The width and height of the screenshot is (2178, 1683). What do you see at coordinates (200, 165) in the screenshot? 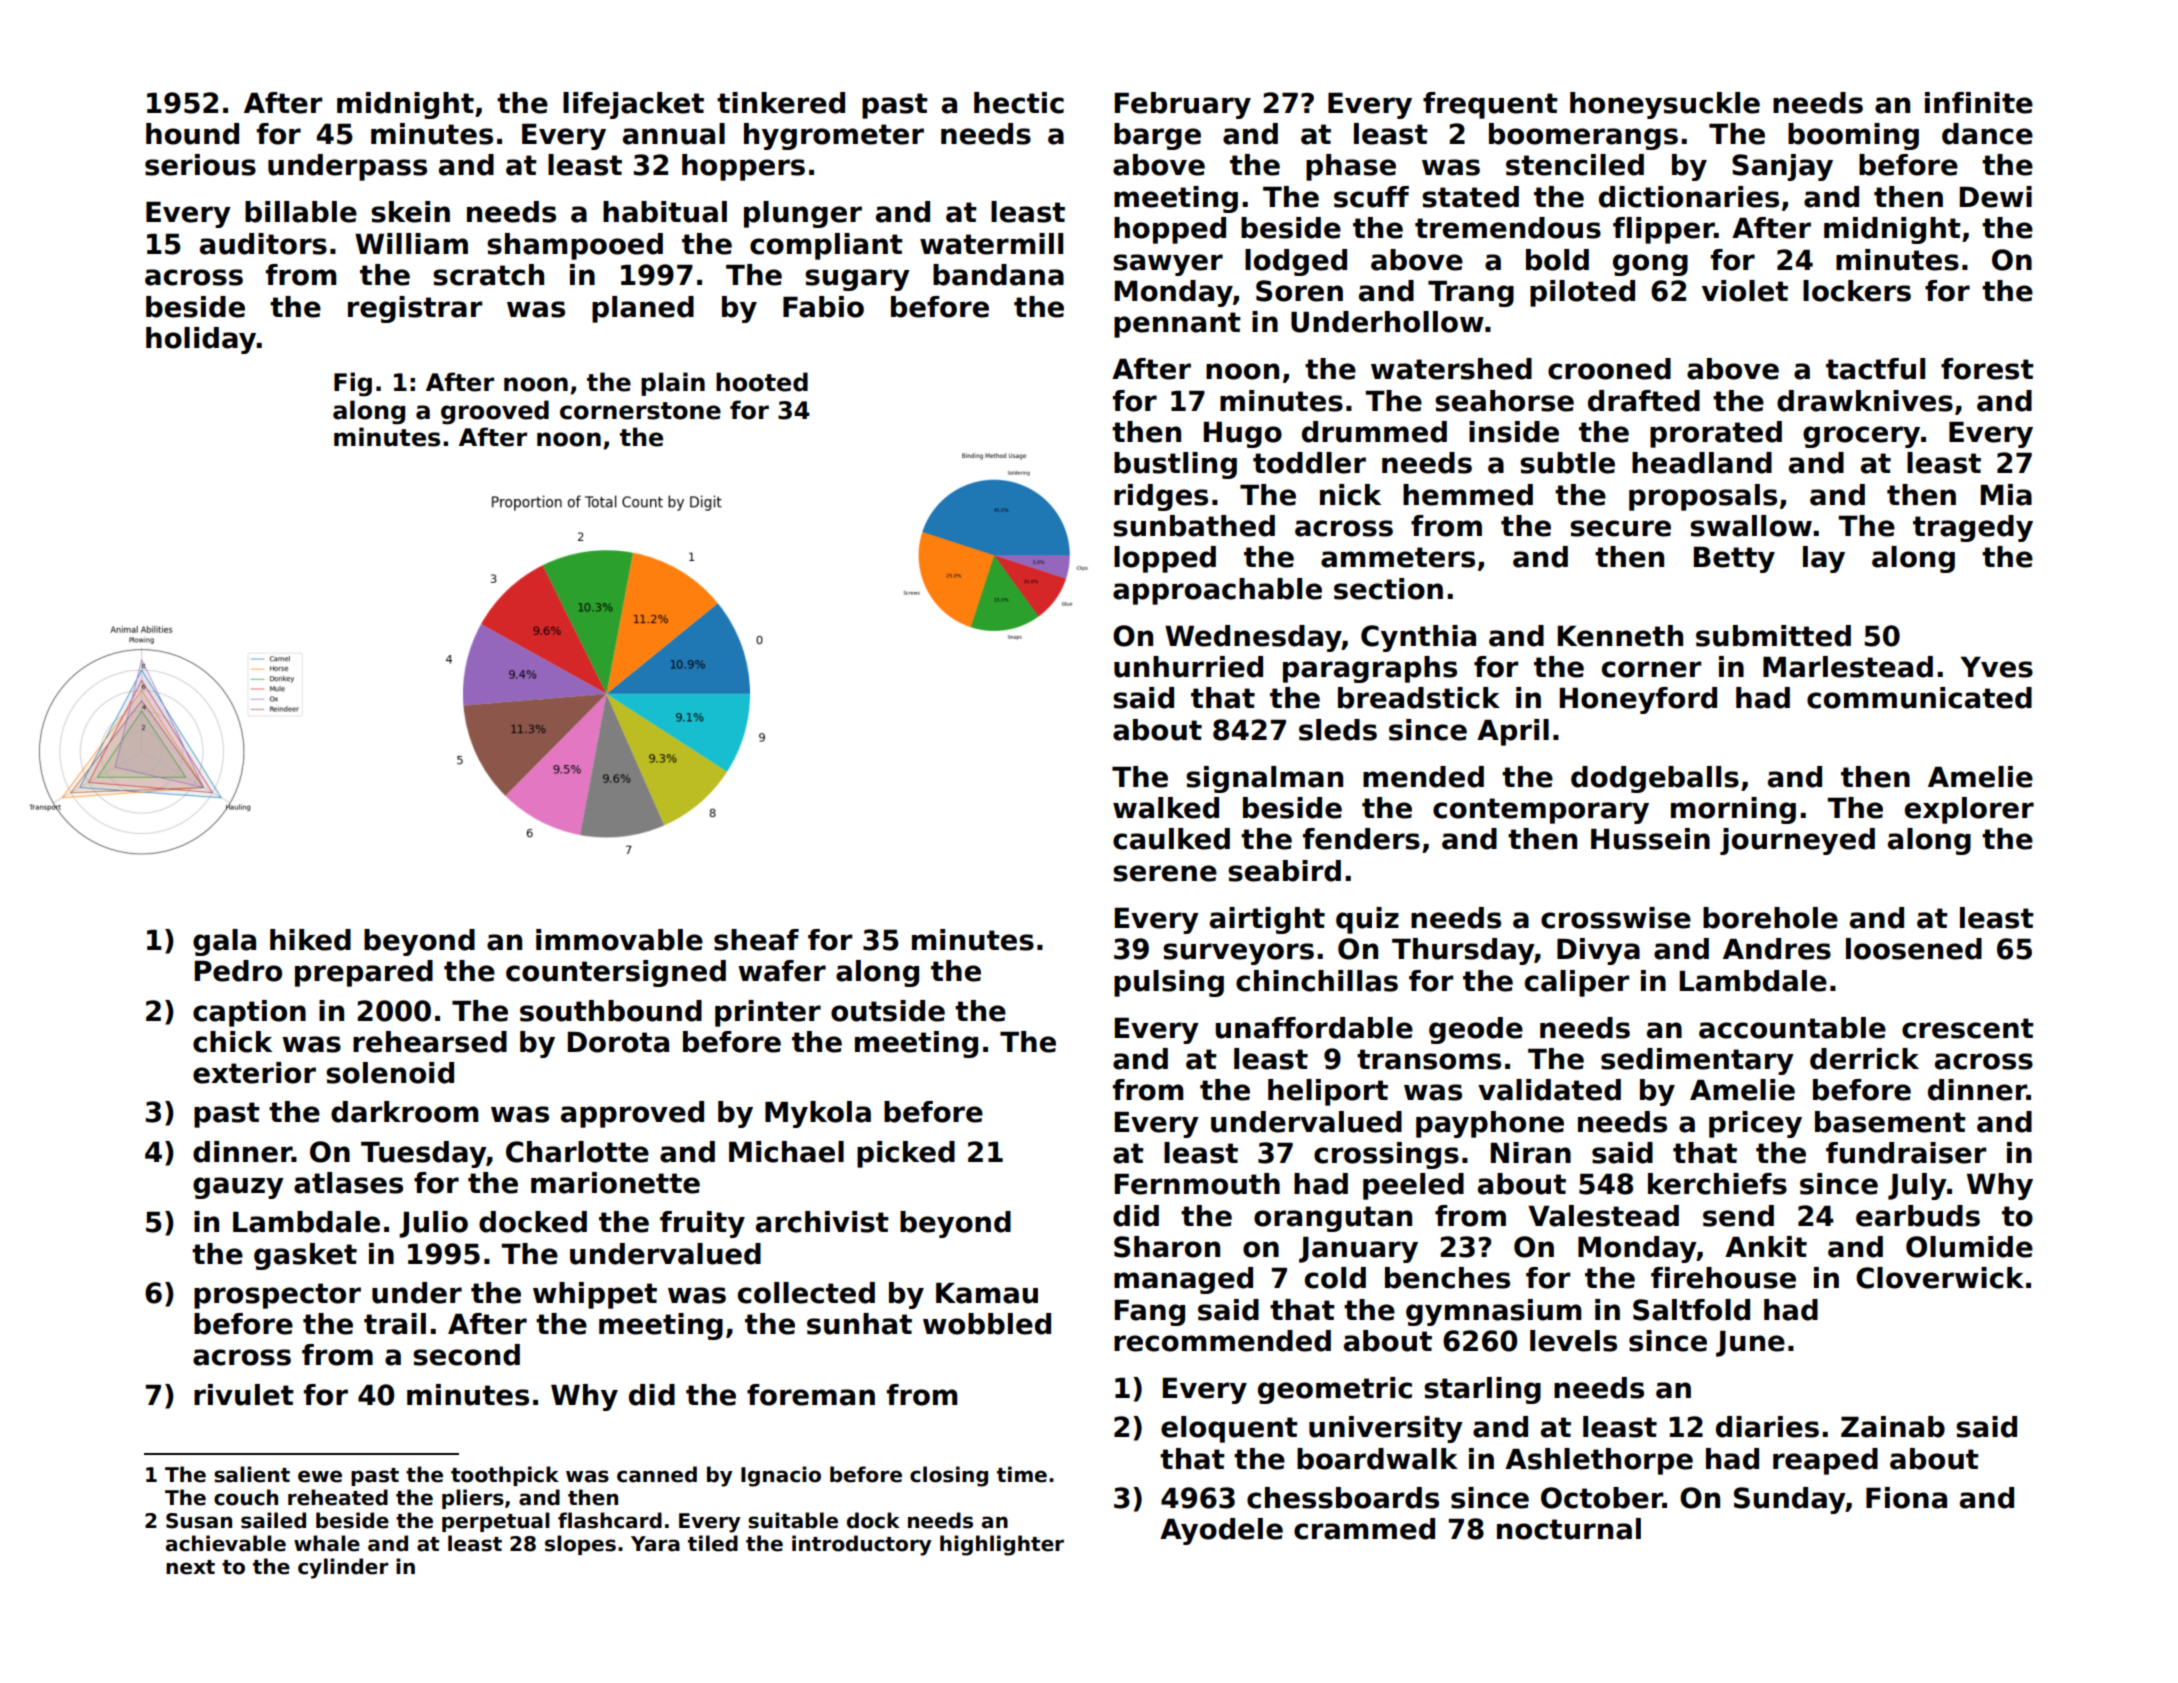
I see `serious` at bounding box center [200, 165].
